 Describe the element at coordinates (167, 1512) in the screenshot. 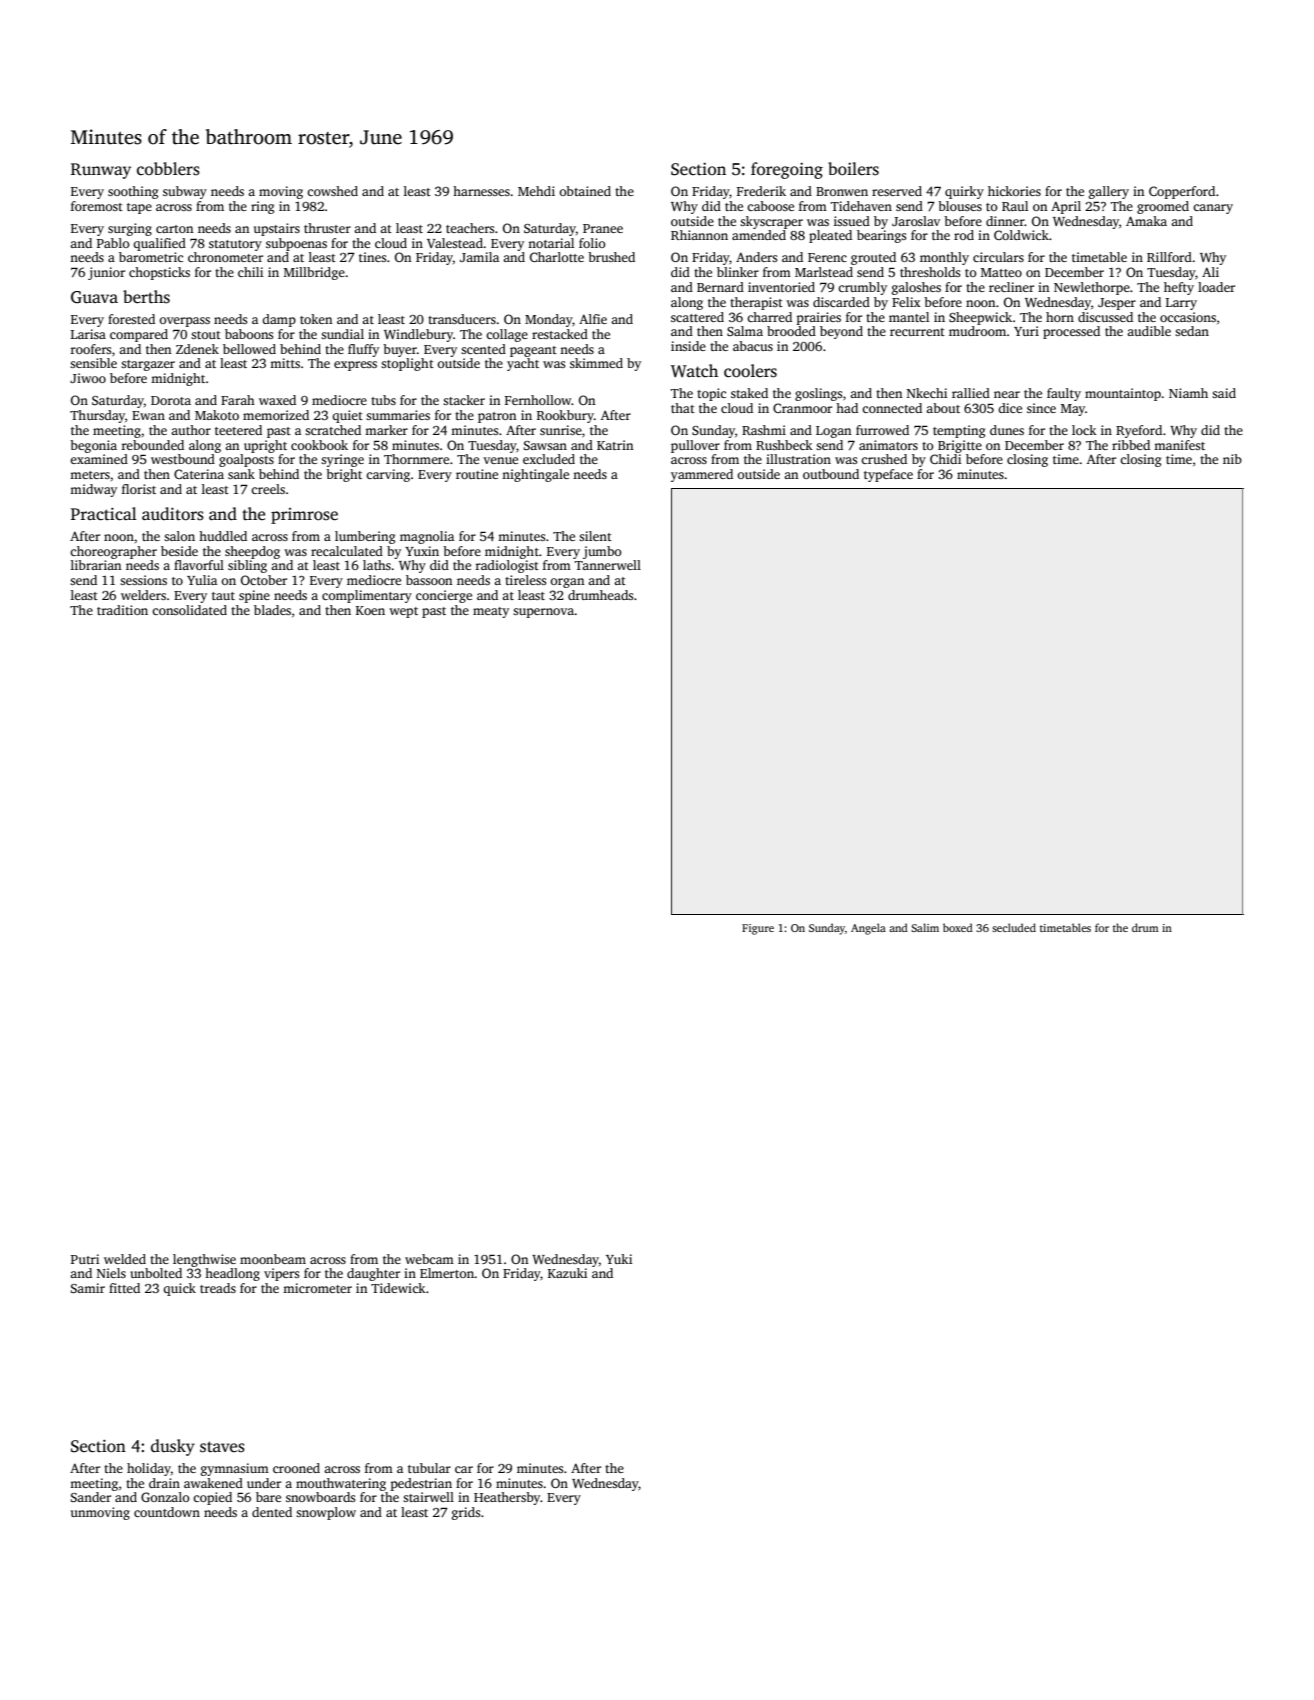

I see `countdown` at that location.
